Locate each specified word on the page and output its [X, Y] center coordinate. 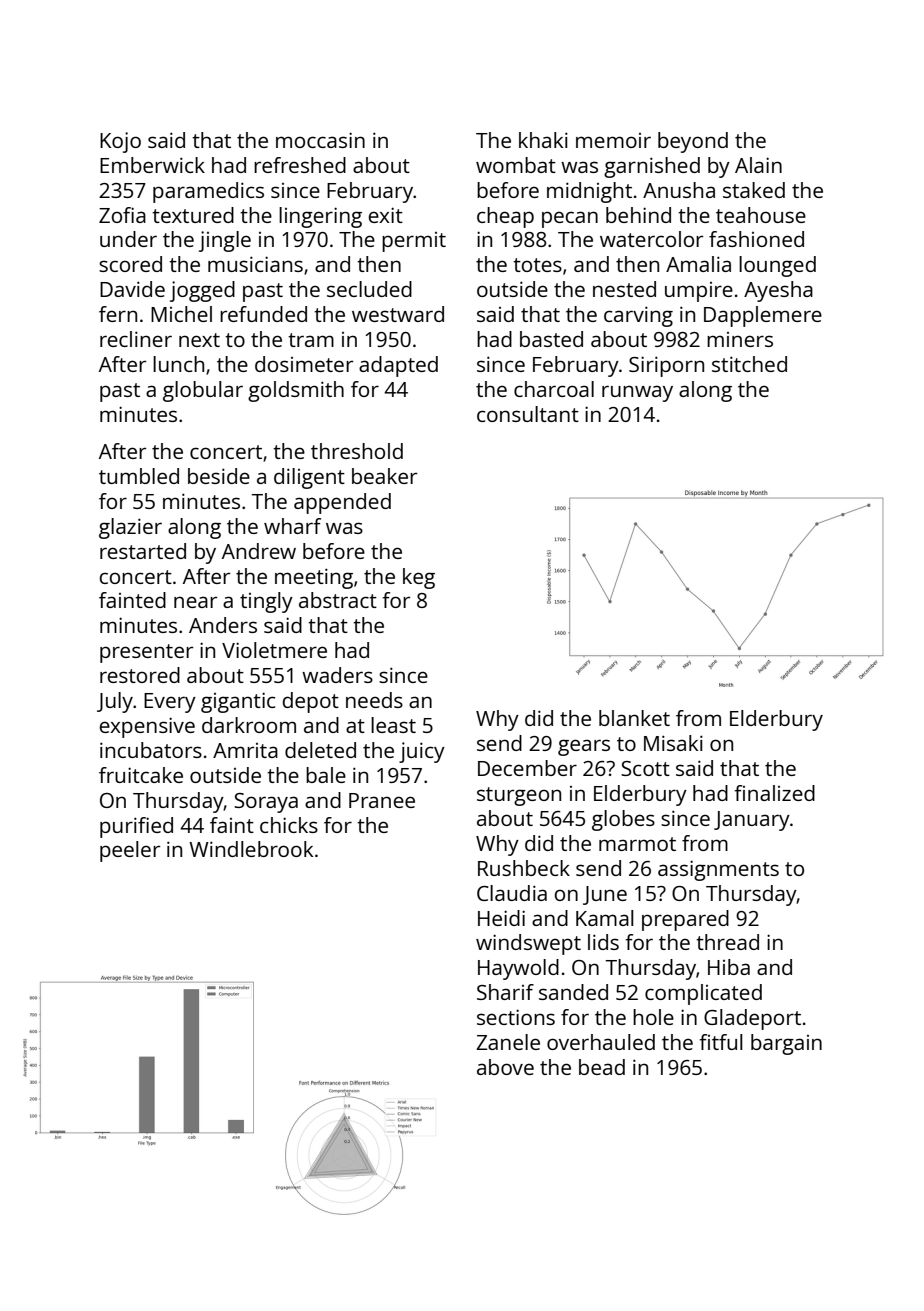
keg [419, 578]
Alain [758, 165]
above [505, 1067]
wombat [516, 165]
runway [637, 393]
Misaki [673, 743]
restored [140, 675]
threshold [357, 451]
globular [203, 391]
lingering [320, 217]
